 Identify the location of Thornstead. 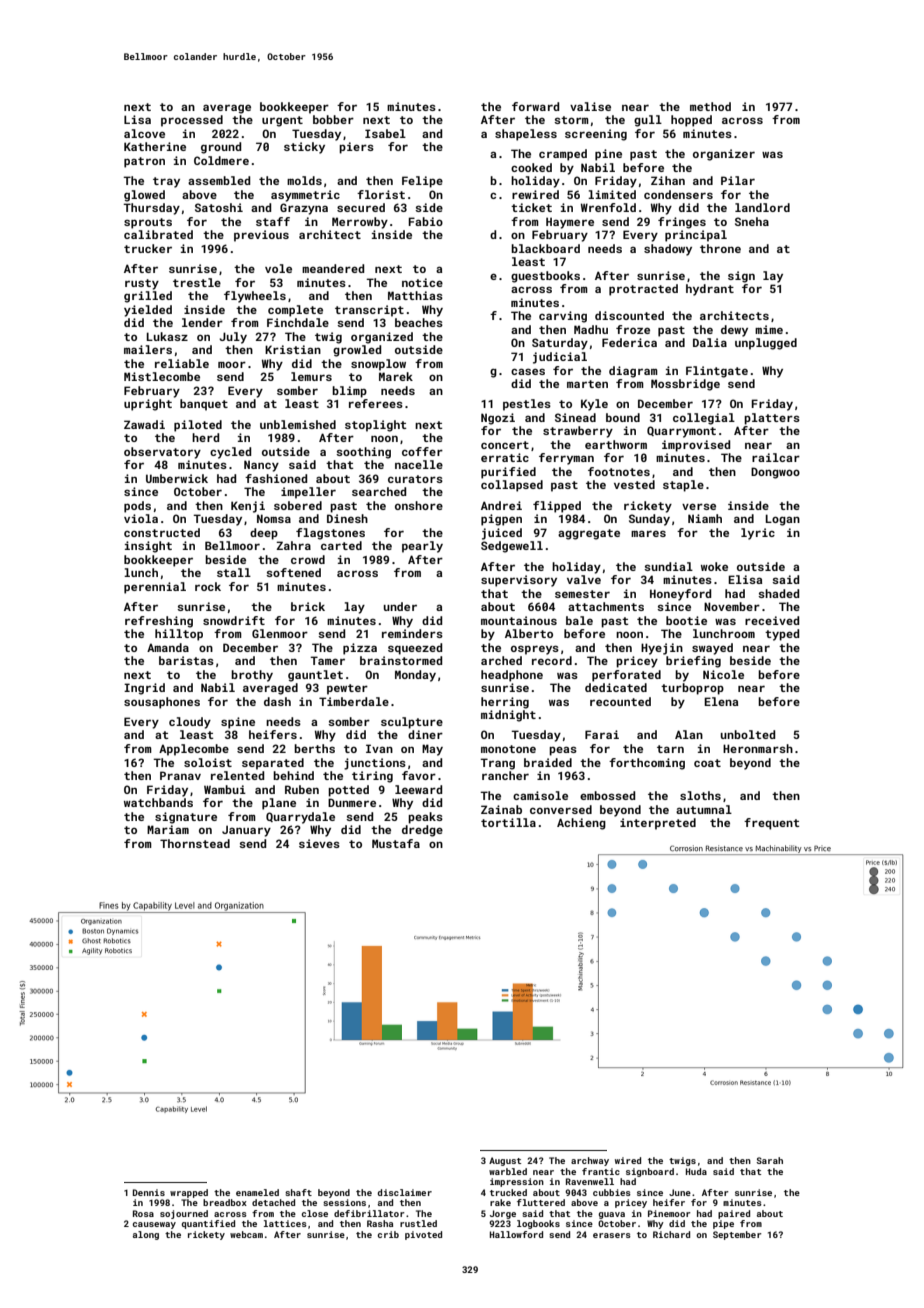
(195, 843).
